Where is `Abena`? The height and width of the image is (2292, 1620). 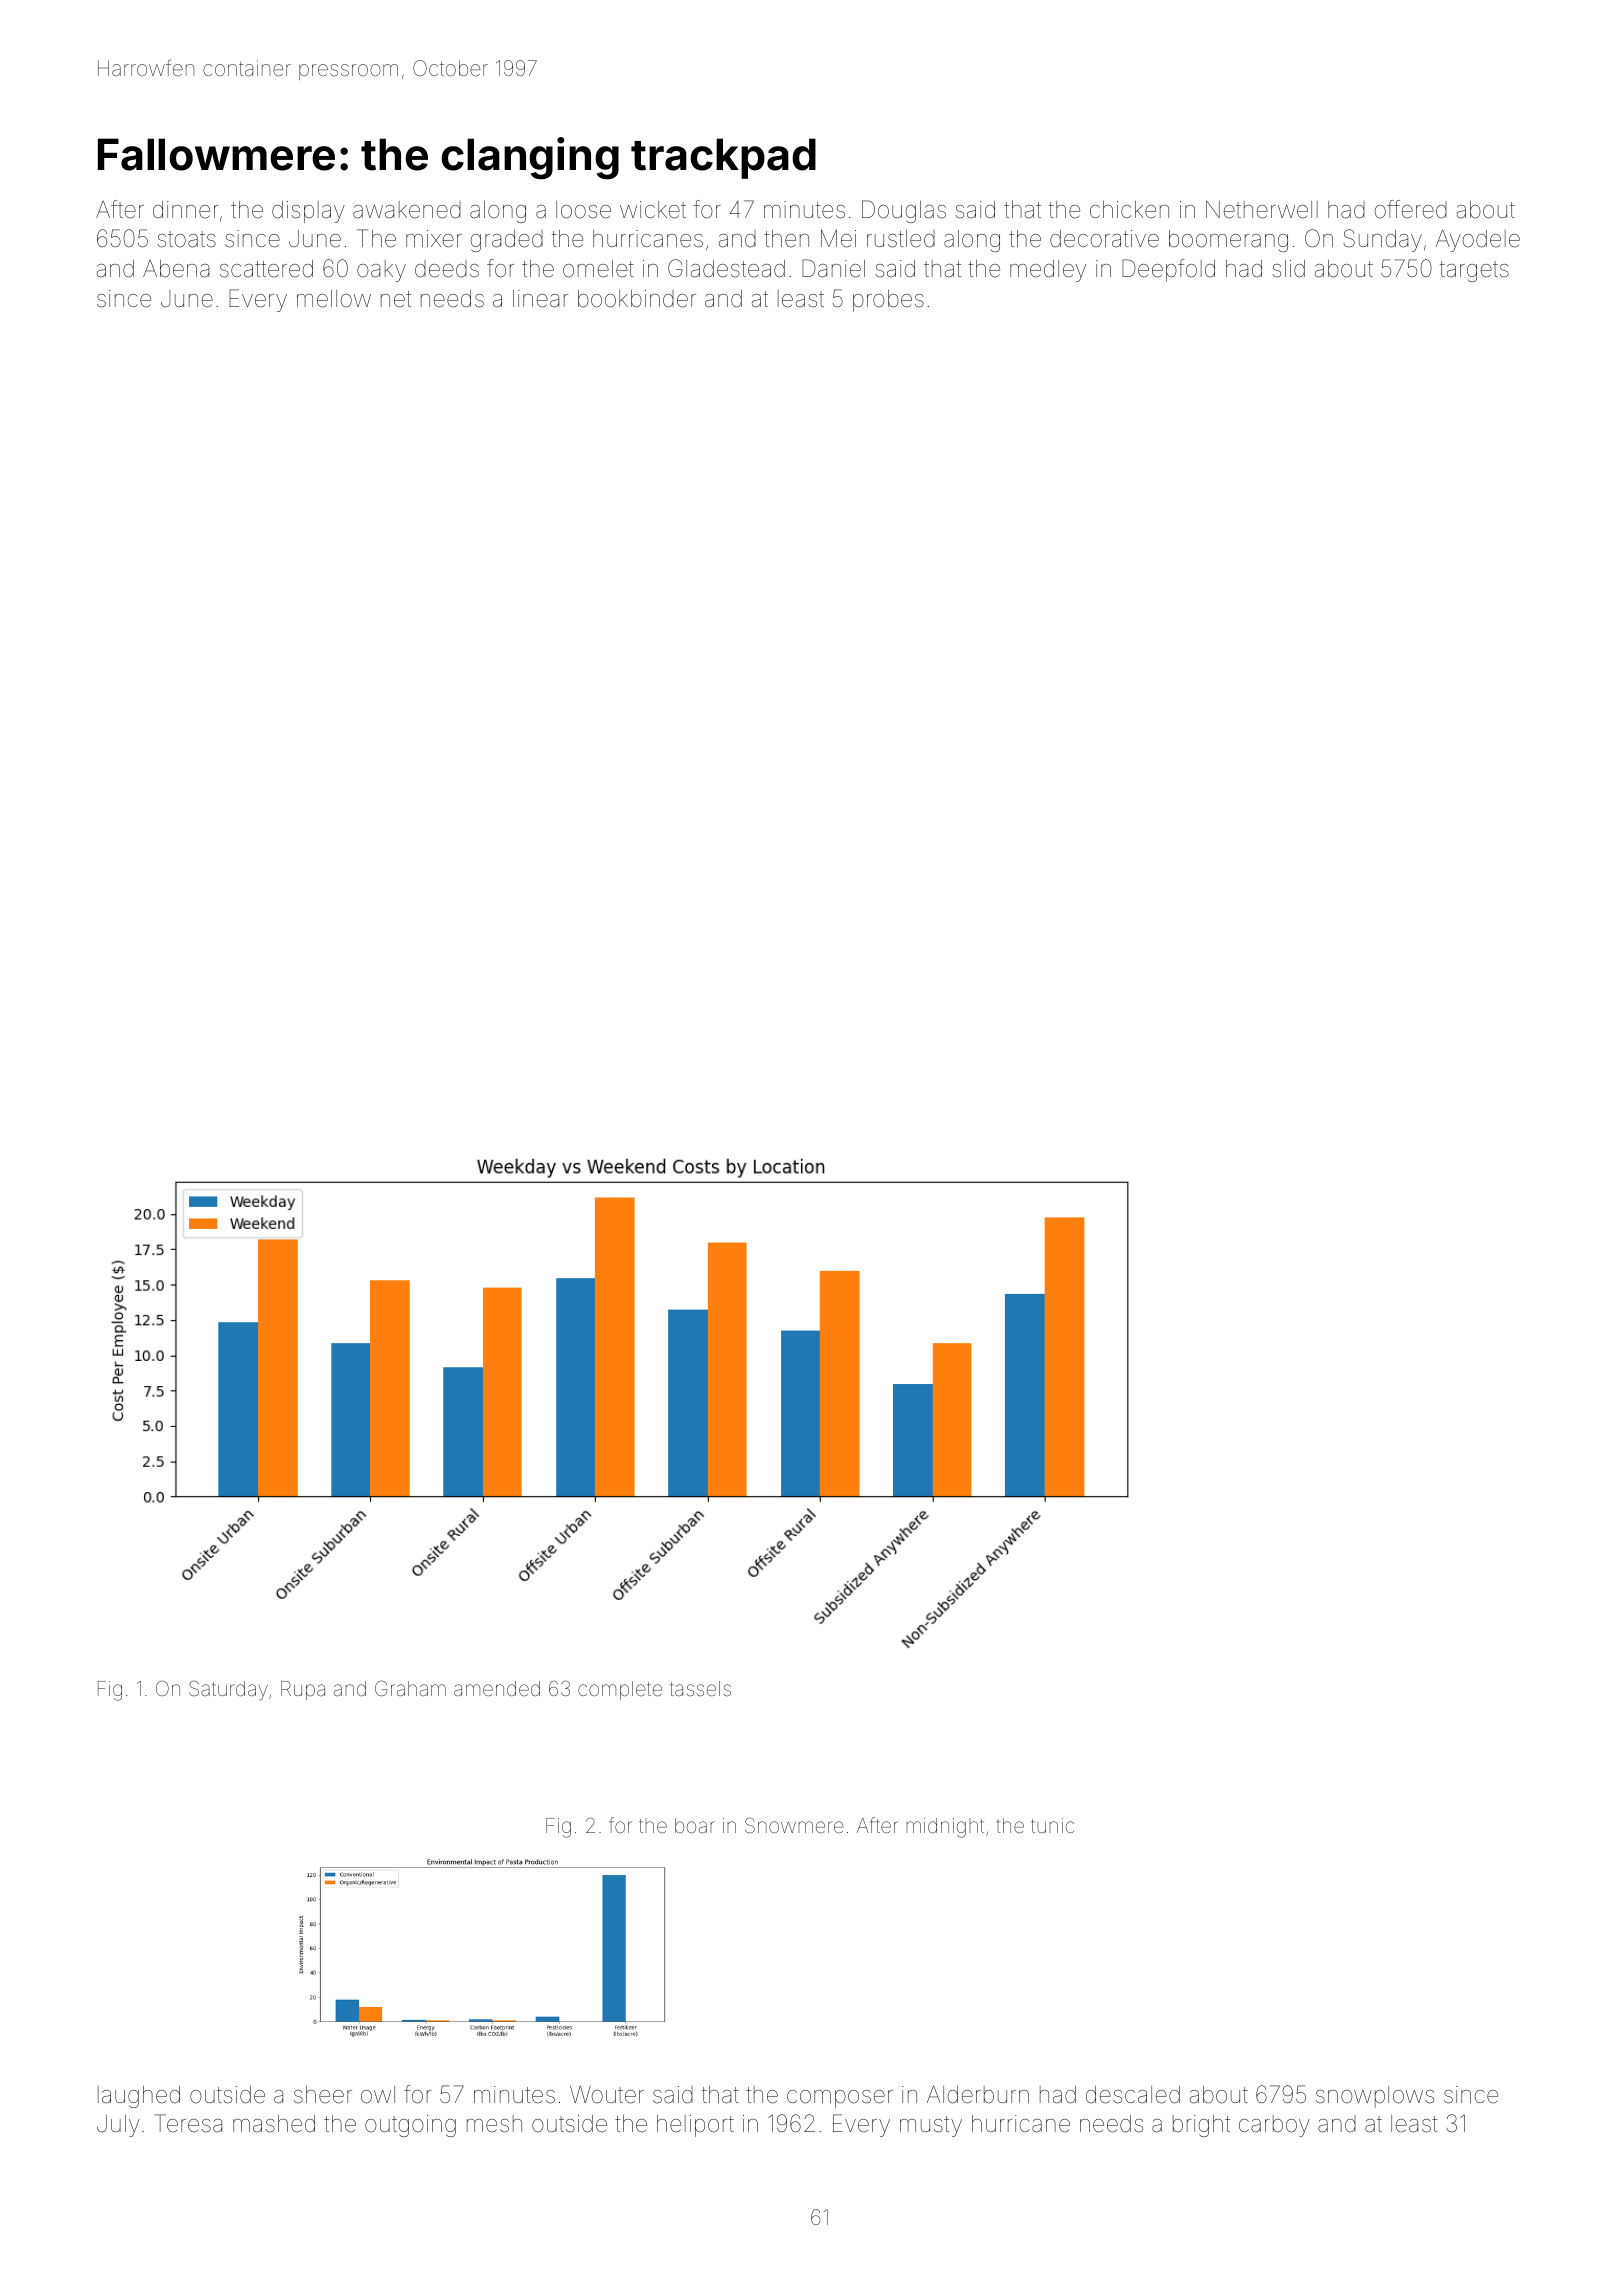 Abena is located at coordinates (176, 269).
